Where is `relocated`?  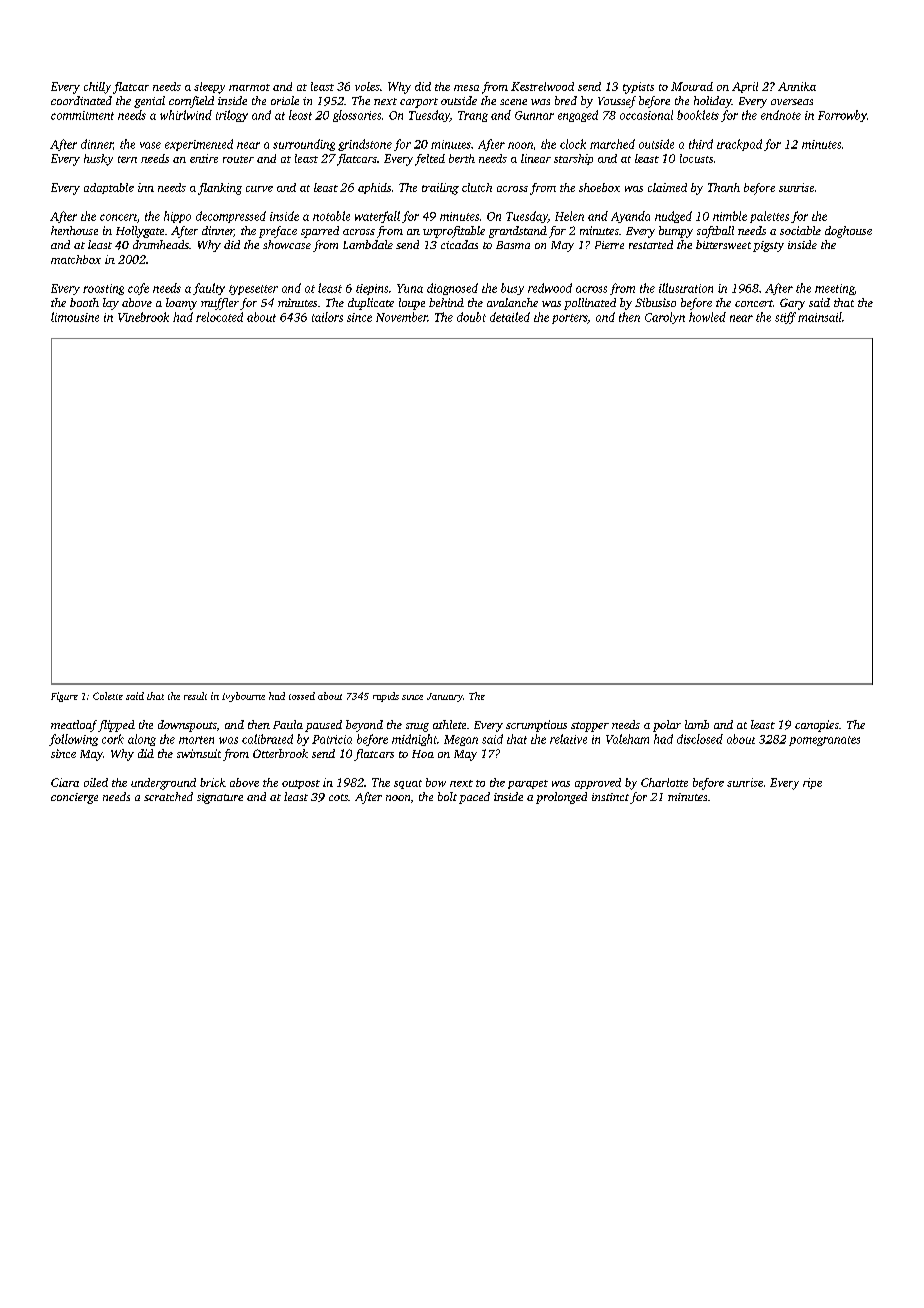 relocated is located at coordinates (219, 317).
